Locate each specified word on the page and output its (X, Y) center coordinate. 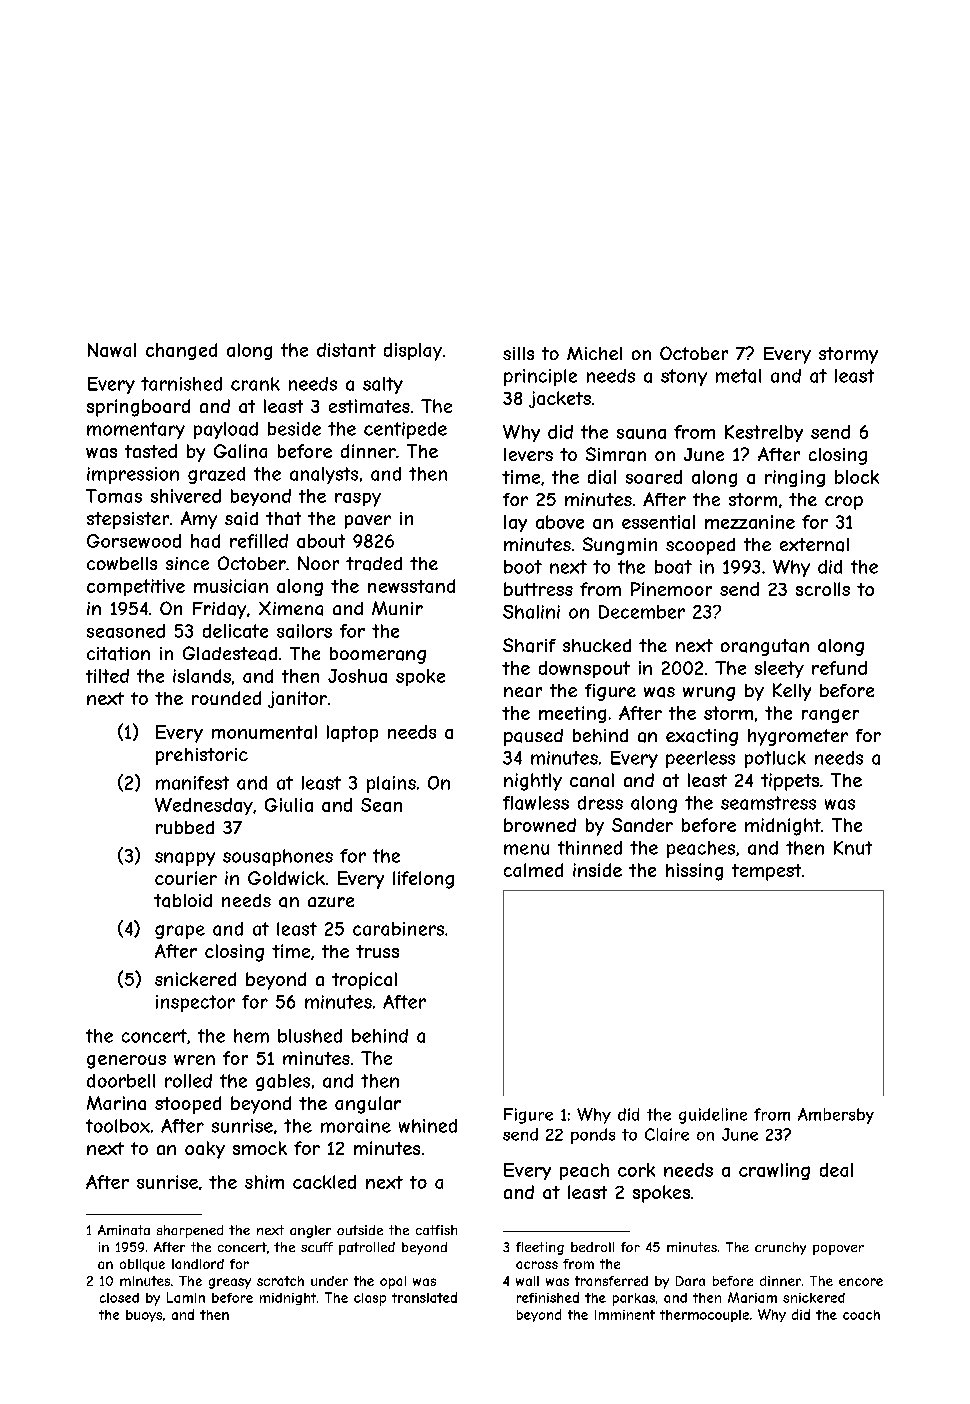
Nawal (112, 350)
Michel (594, 353)
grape (180, 932)
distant (346, 350)
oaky (205, 1150)
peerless (700, 759)
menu (526, 849)
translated (424, 1297)
